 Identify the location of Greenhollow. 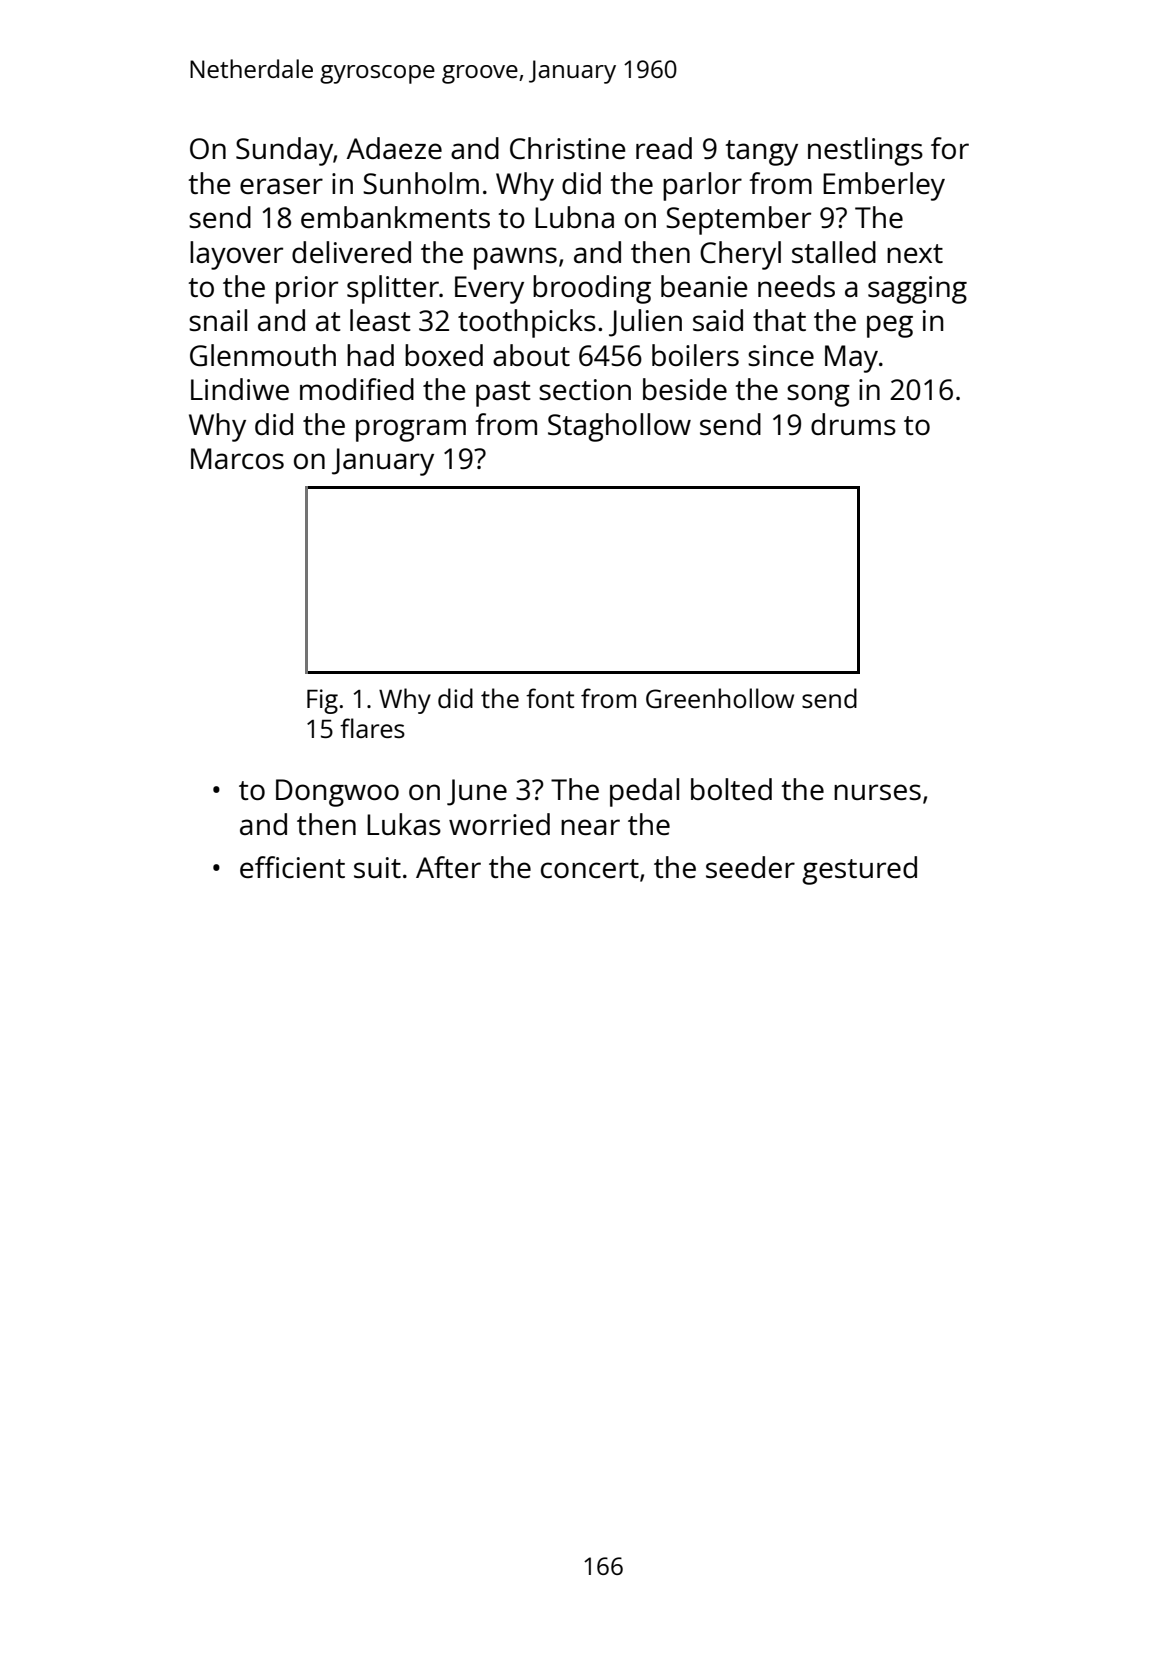
(720, 698).
